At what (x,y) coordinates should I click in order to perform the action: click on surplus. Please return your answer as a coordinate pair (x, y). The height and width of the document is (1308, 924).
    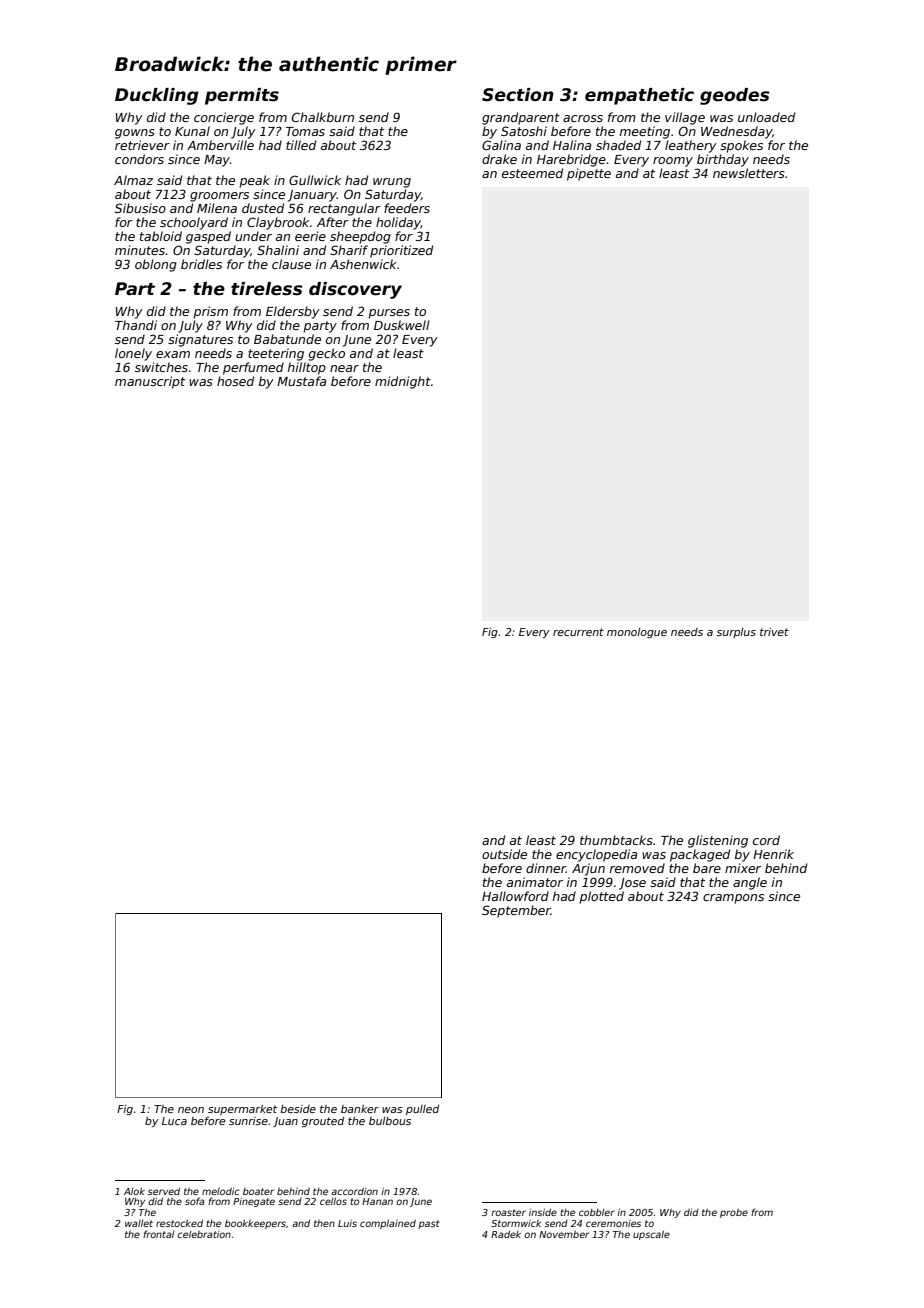
    Looking at the image, I should click on (736, 633).
